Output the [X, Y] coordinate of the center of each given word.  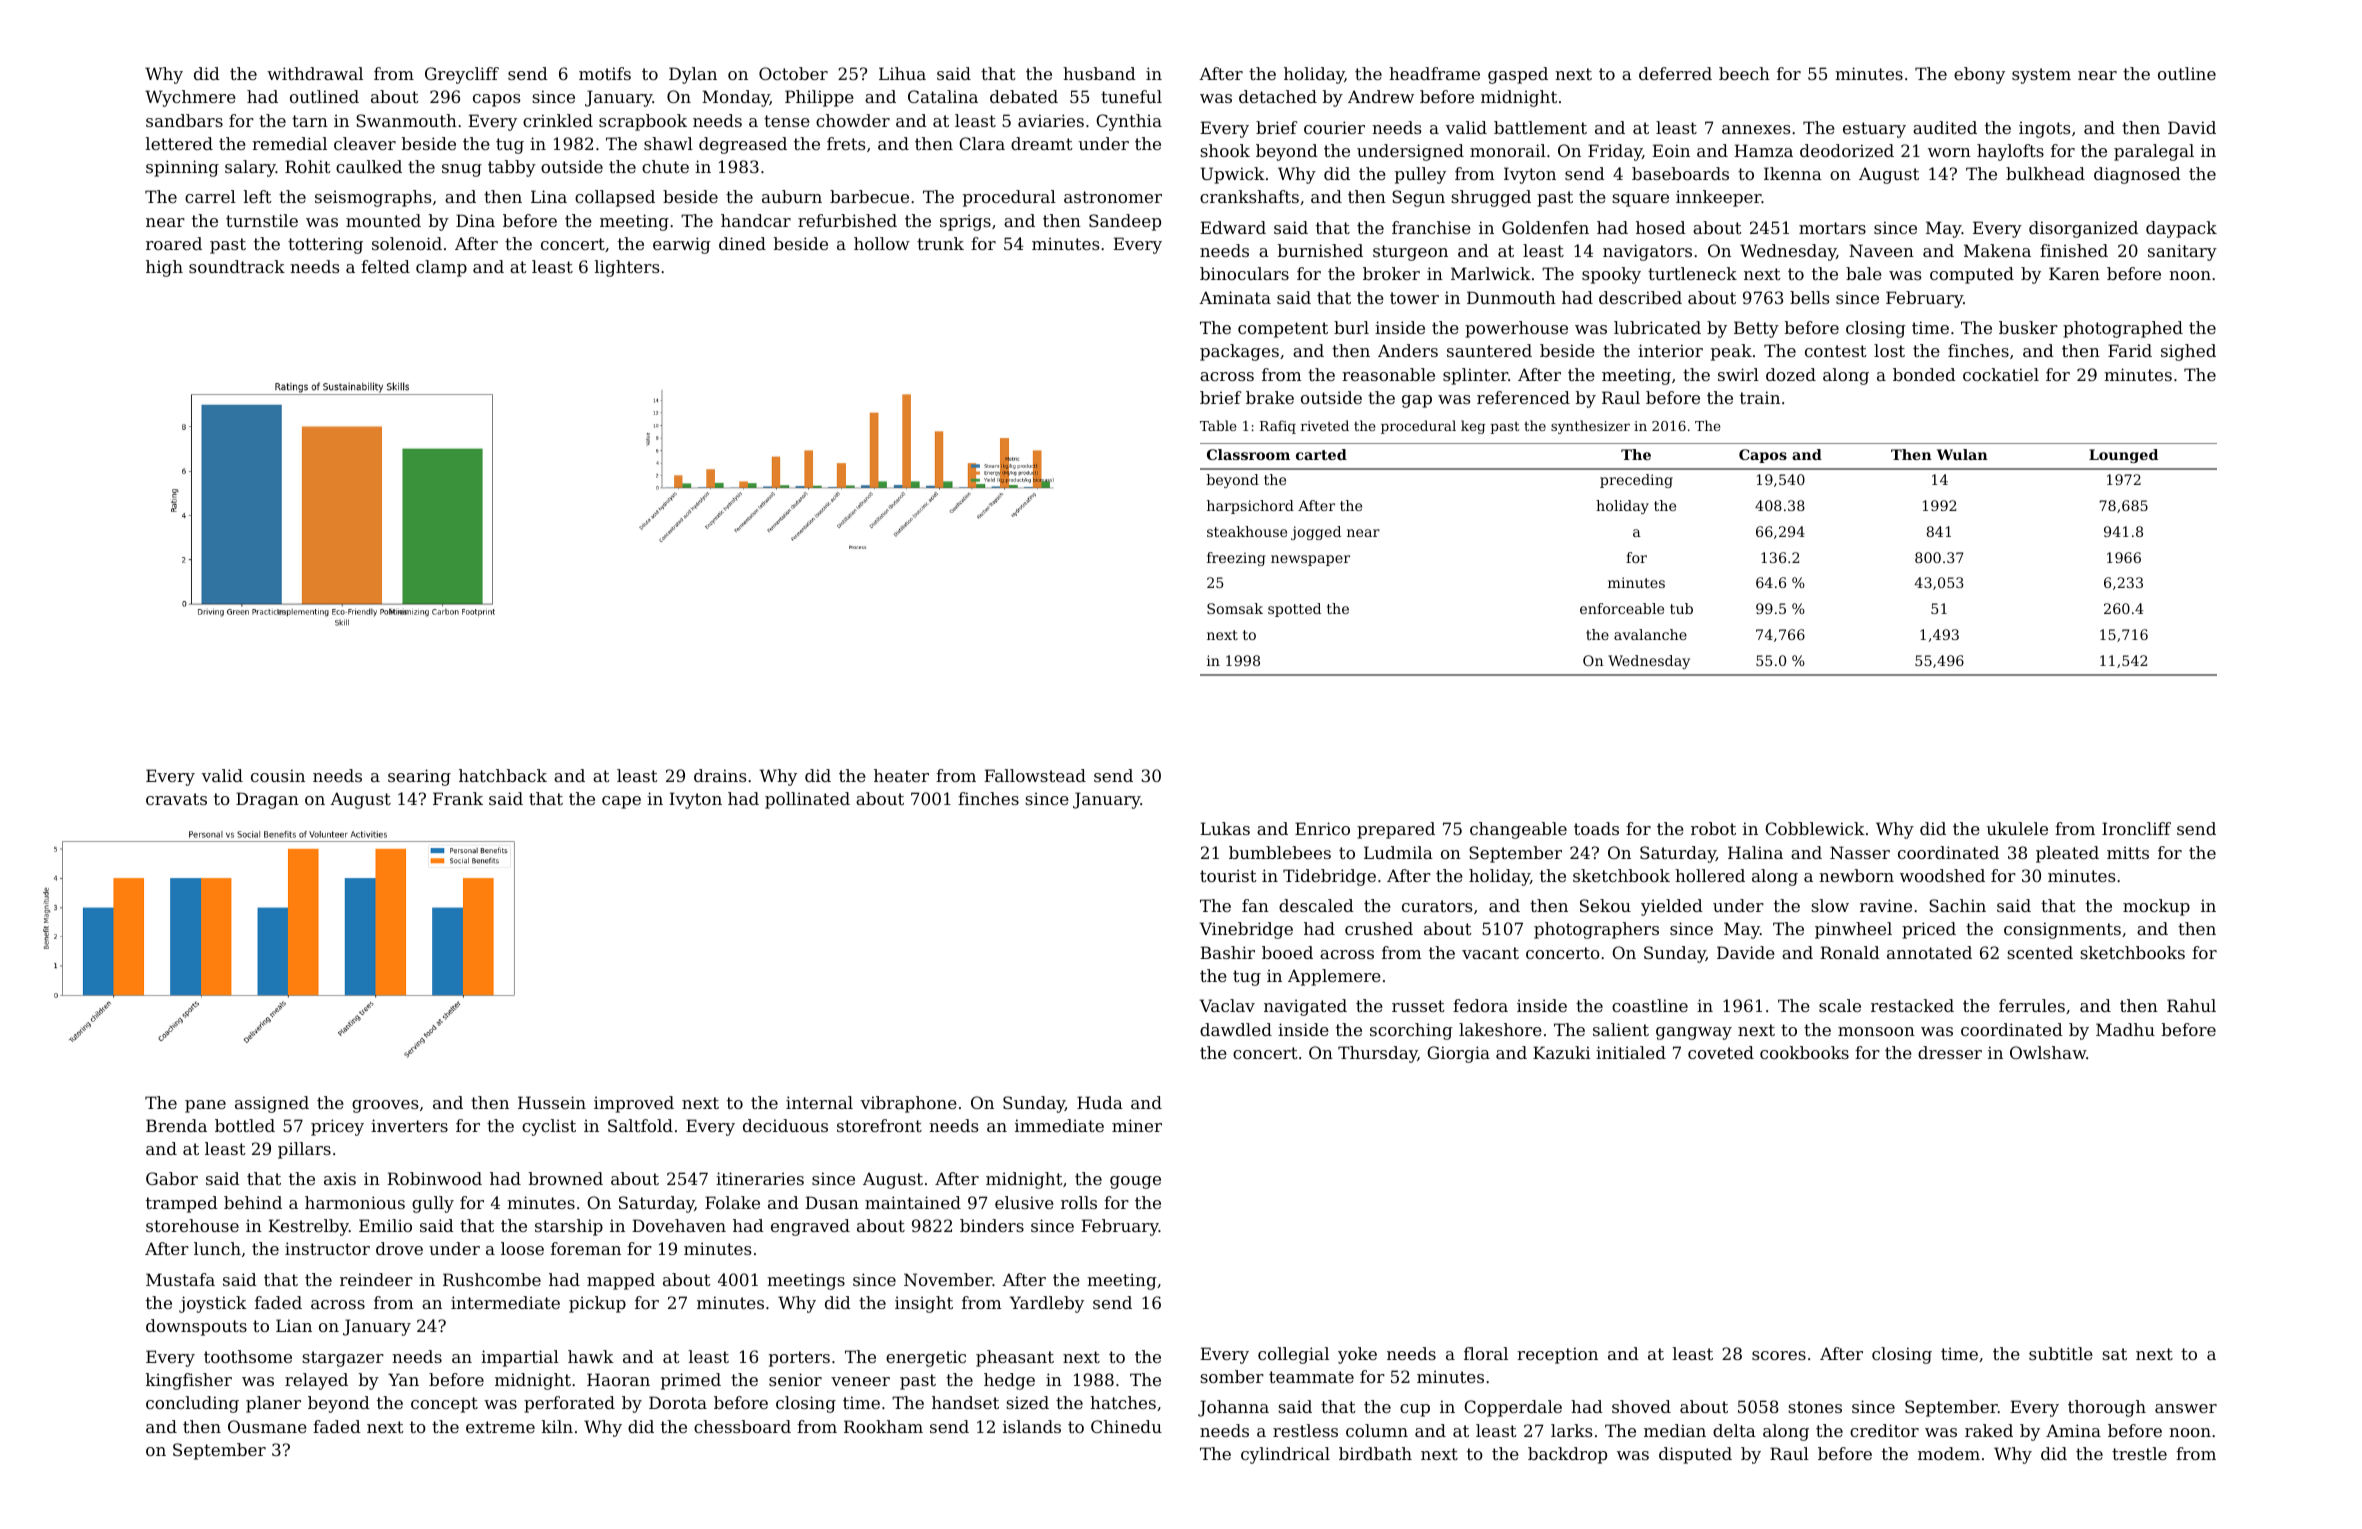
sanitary [2182, 252]
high [164, 268]
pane [205, 1106]
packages [1239, 352]
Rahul [2191, 1005]
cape [621, 802]
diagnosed [2137, 175]
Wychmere [190, 98]
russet [1418, 1006]
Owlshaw [2048, 1052]
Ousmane [267, 1426]
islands [1032, 1426]
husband [1099, 73]
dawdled [1236, 1029]
